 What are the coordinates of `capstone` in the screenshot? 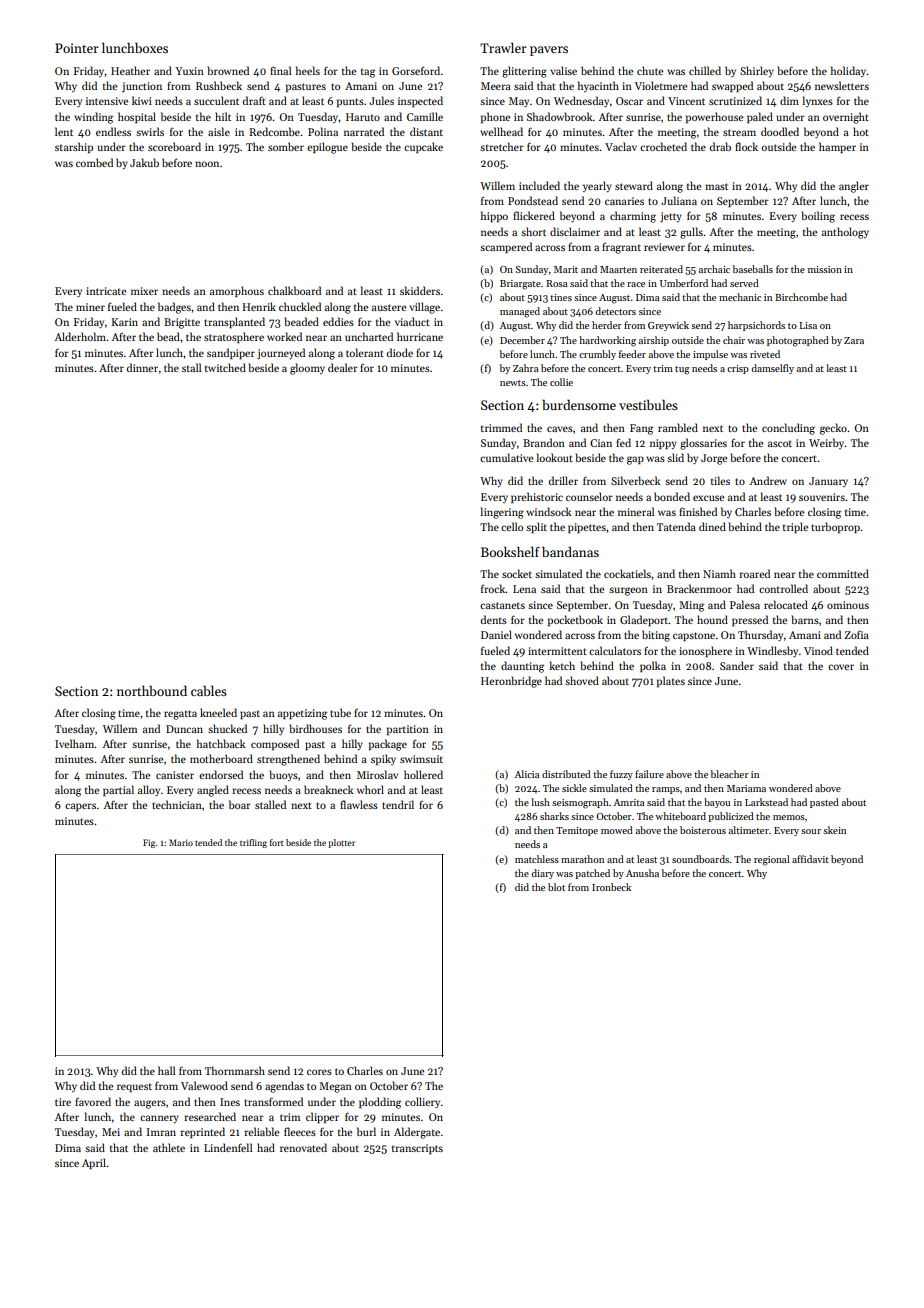 It's located at (694, 636).
